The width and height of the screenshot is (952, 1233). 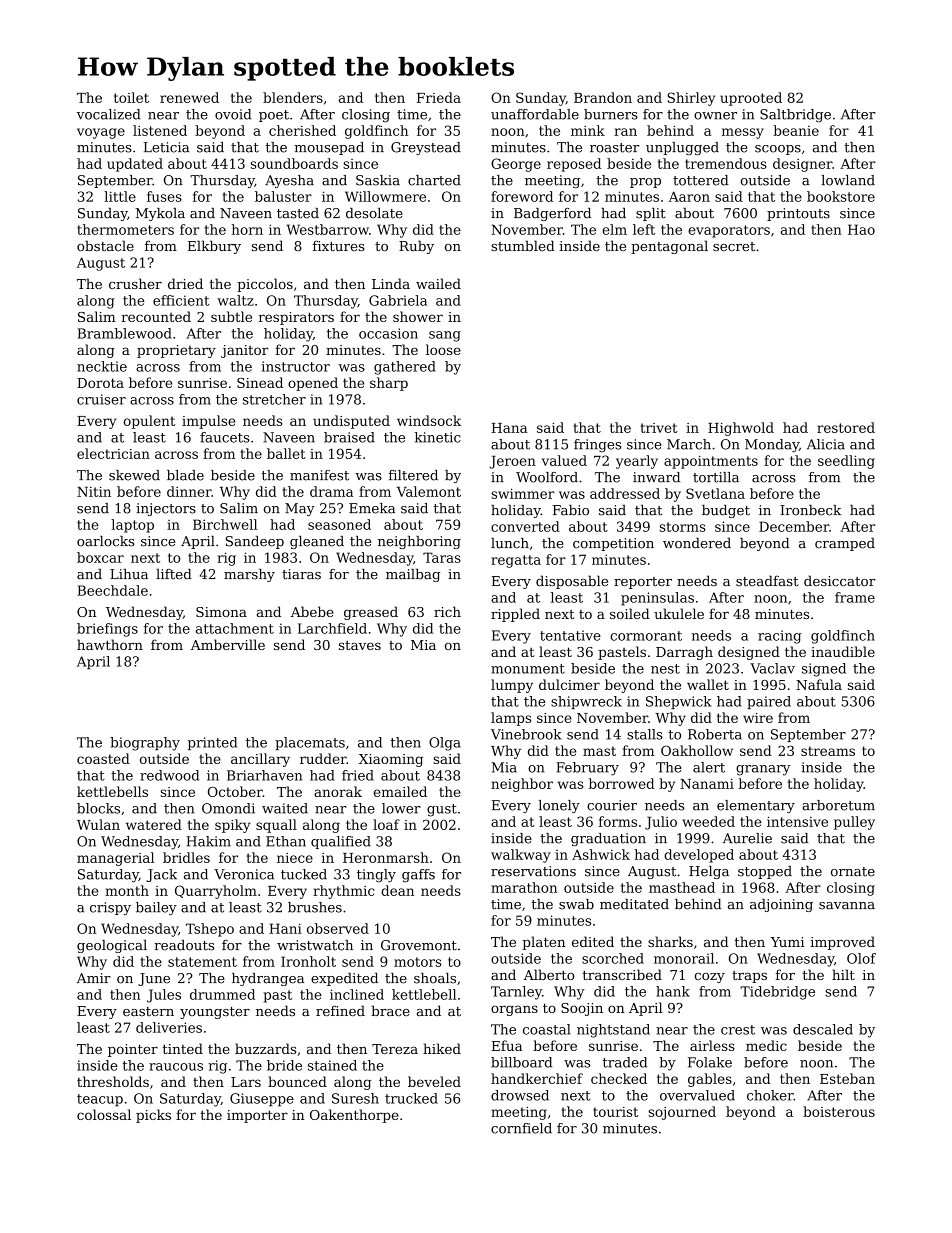 I want to click on Saltbridge, so click(x=795, y=116).
